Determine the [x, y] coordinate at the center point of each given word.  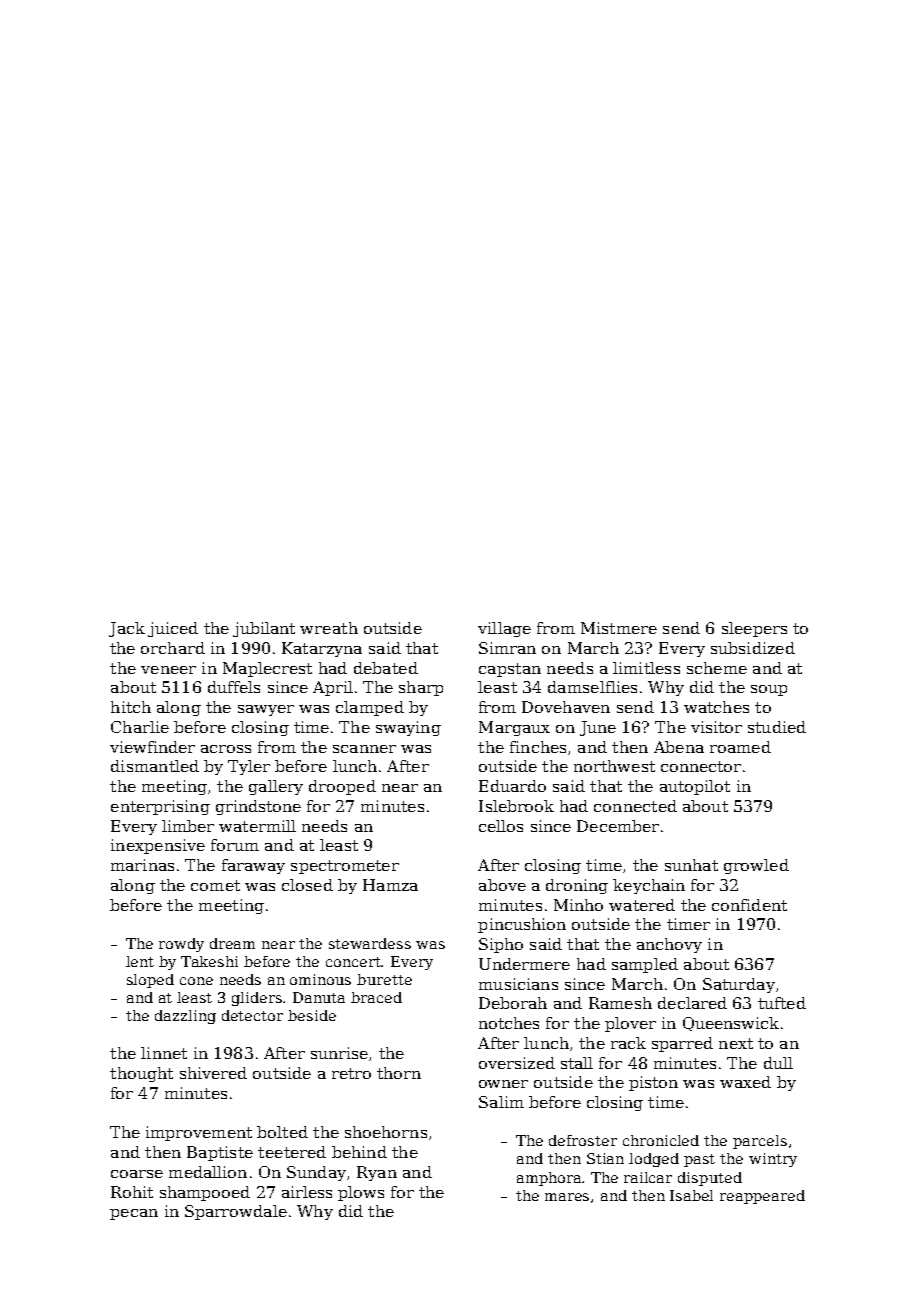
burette [384, 979]
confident [749, 905]
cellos [501, 826]
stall [577, 1063]
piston [653, 1083]
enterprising [160, 807]
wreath [329, 628]
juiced [173, 629]
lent [140, 961]
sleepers [754, 629]
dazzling [185, 1017]
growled [756, 866]
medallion [208, 1172]
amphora [550, 1179]
